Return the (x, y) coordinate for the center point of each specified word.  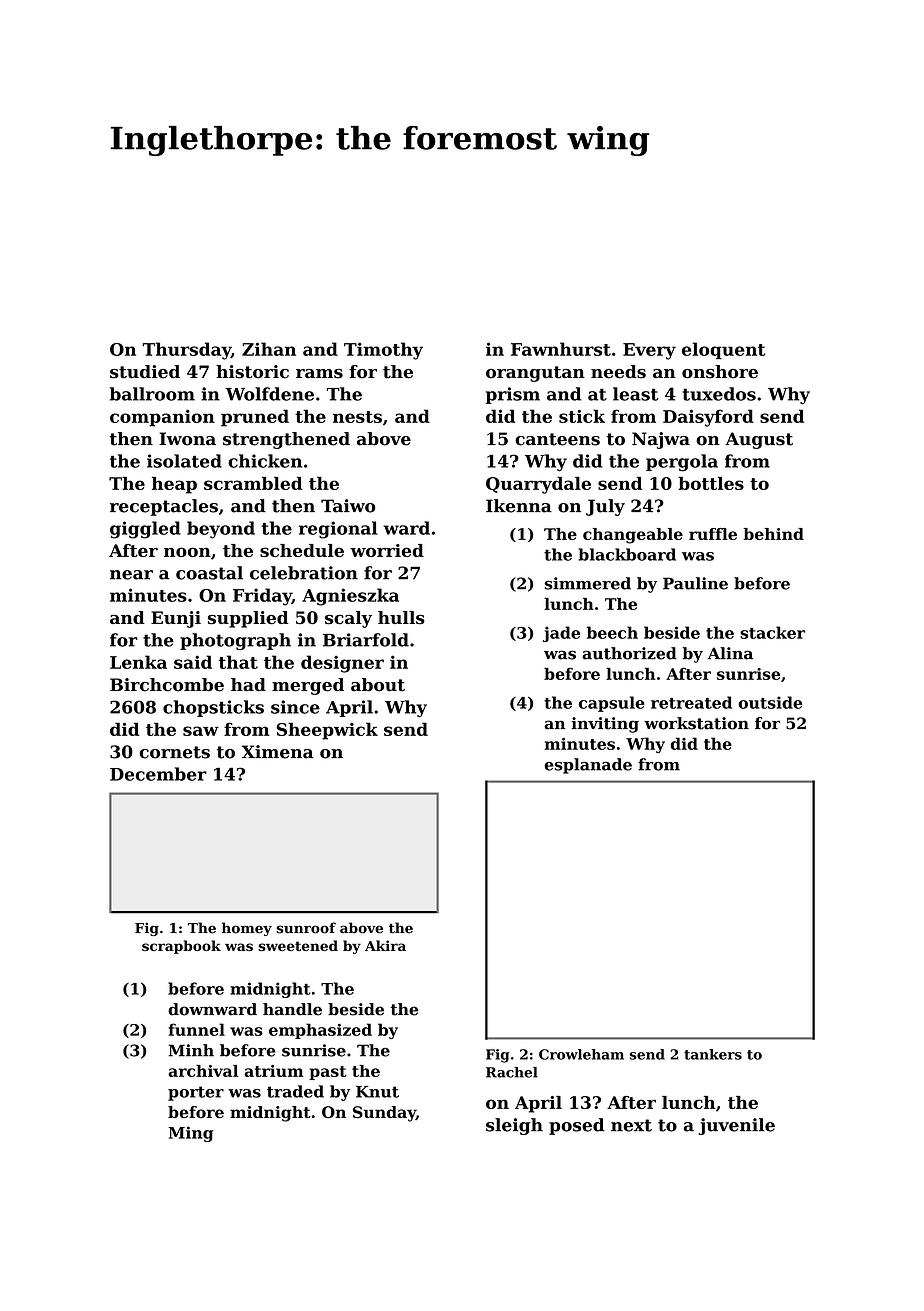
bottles (711, 483)
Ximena (278, 752)
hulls (401, 618)
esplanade (588, 766)
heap (174, 485)
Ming (191, 1134)
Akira (385, 945)
